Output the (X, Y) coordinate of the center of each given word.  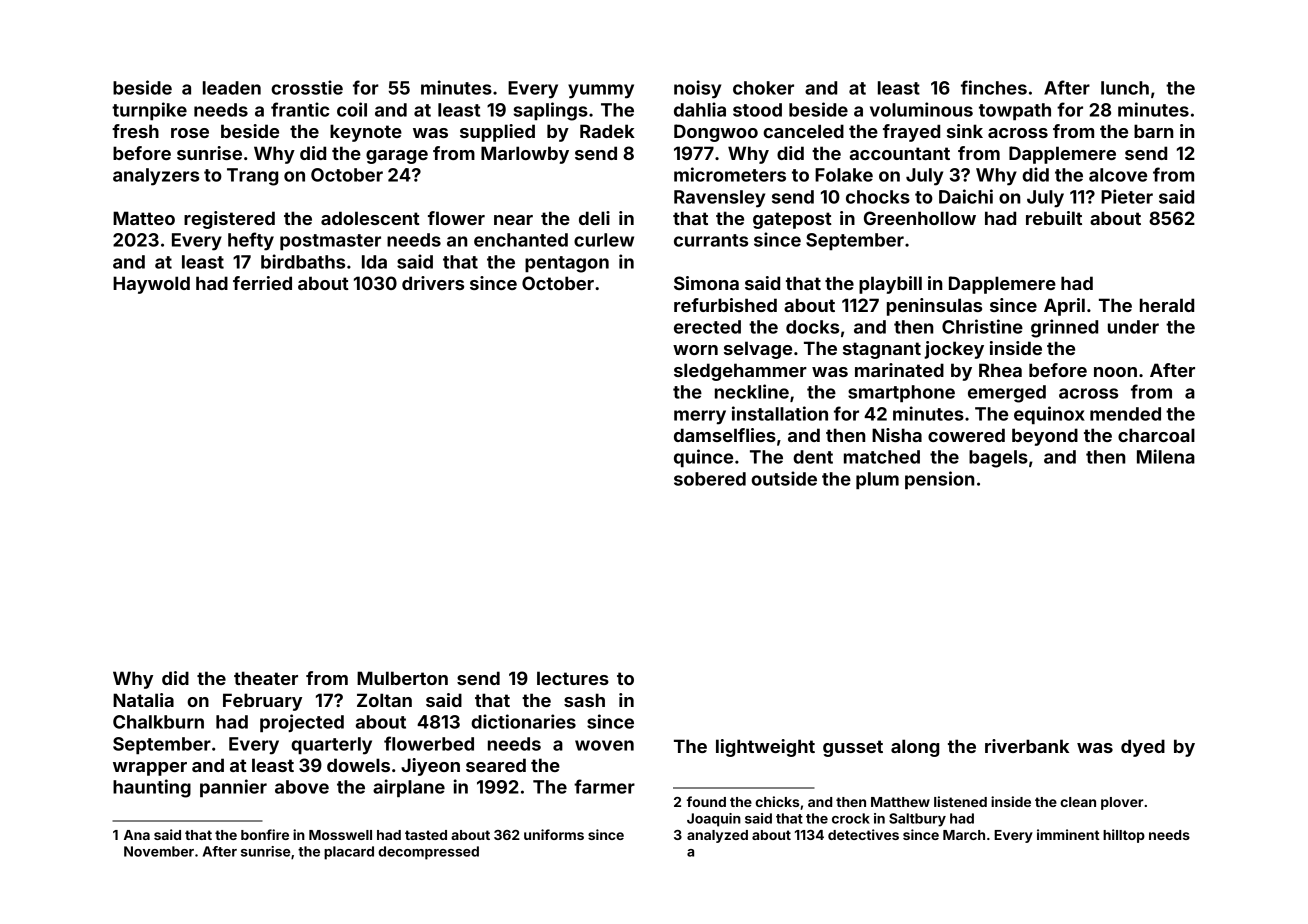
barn (1153, 131)
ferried (262, 283)
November (159, 851)
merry (700, 417)
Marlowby (525, 155)
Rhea (1000, 370)
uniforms (554, 834)
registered (229, 220)
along (915, 748)
